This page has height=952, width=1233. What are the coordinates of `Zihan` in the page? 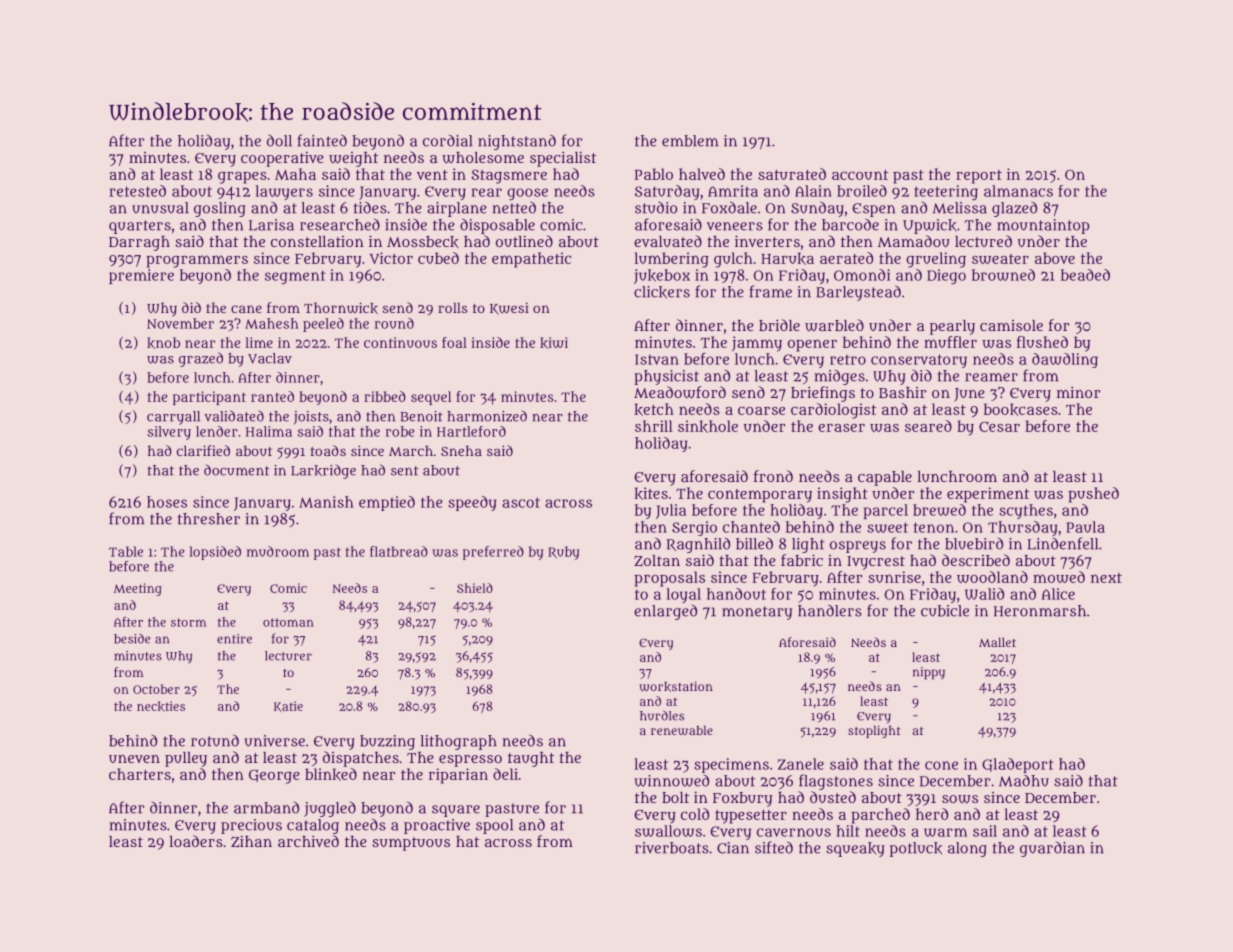 It's located at (251, 842).
